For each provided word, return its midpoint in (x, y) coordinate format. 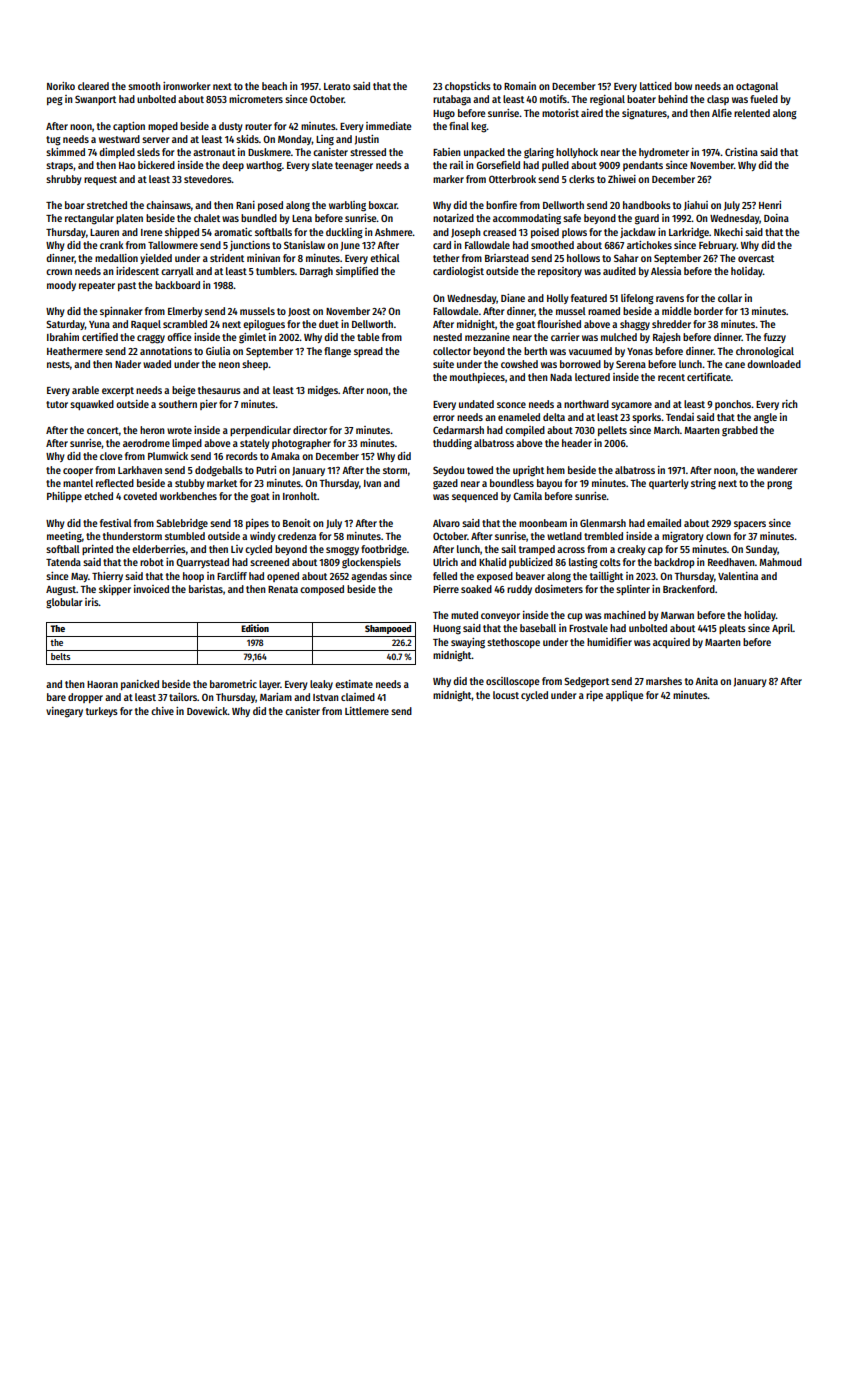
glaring (539, 153)
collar (730, 298)
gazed (445, 484)
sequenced (475, 497)
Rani (245, 205)
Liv (237, 549)
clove (111, 456)
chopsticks (468, 87)
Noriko (61, 86)
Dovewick (207, 711)
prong (779, 485)
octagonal (757, 87)
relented (752, 113)
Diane (513, 298)
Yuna (99, 324)
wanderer (777, 470)
